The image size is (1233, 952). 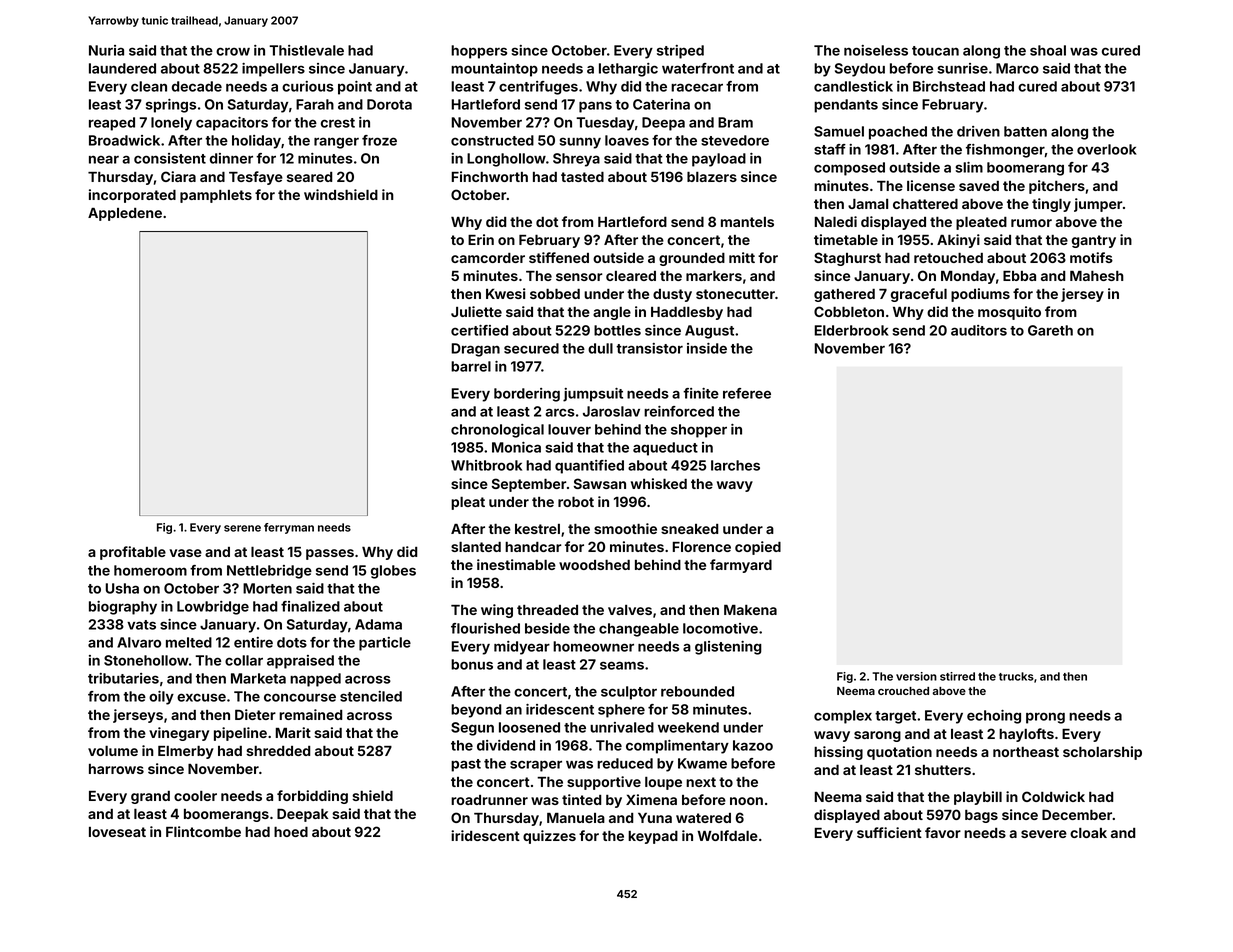 I want to click on arcs, so click(x=560, y=412).
